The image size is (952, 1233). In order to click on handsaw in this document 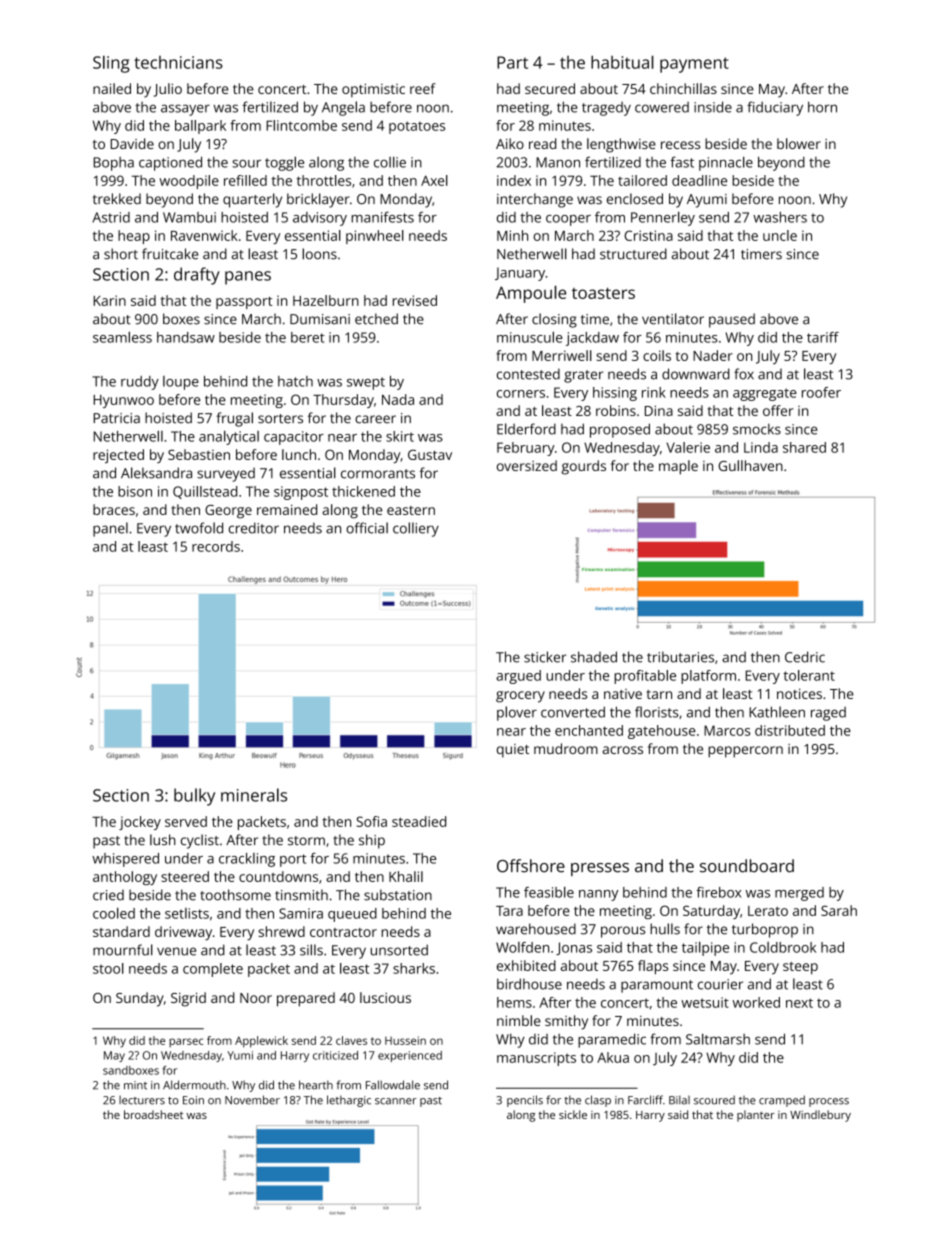, I will do `click(186, 337)`.
